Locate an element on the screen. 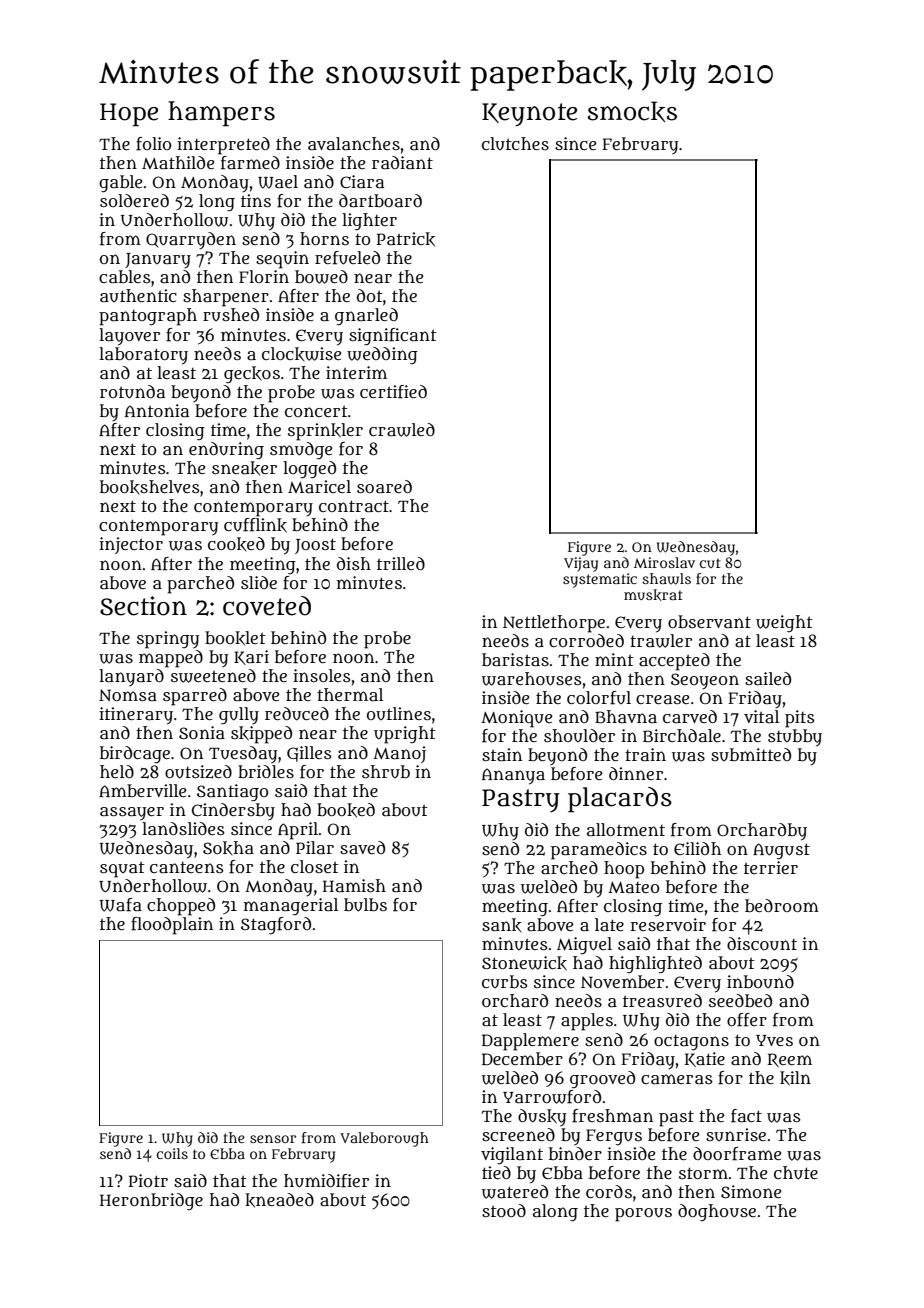 This screenshot has height=1308, width=924. watered is located at coordinates (515, 1192).
